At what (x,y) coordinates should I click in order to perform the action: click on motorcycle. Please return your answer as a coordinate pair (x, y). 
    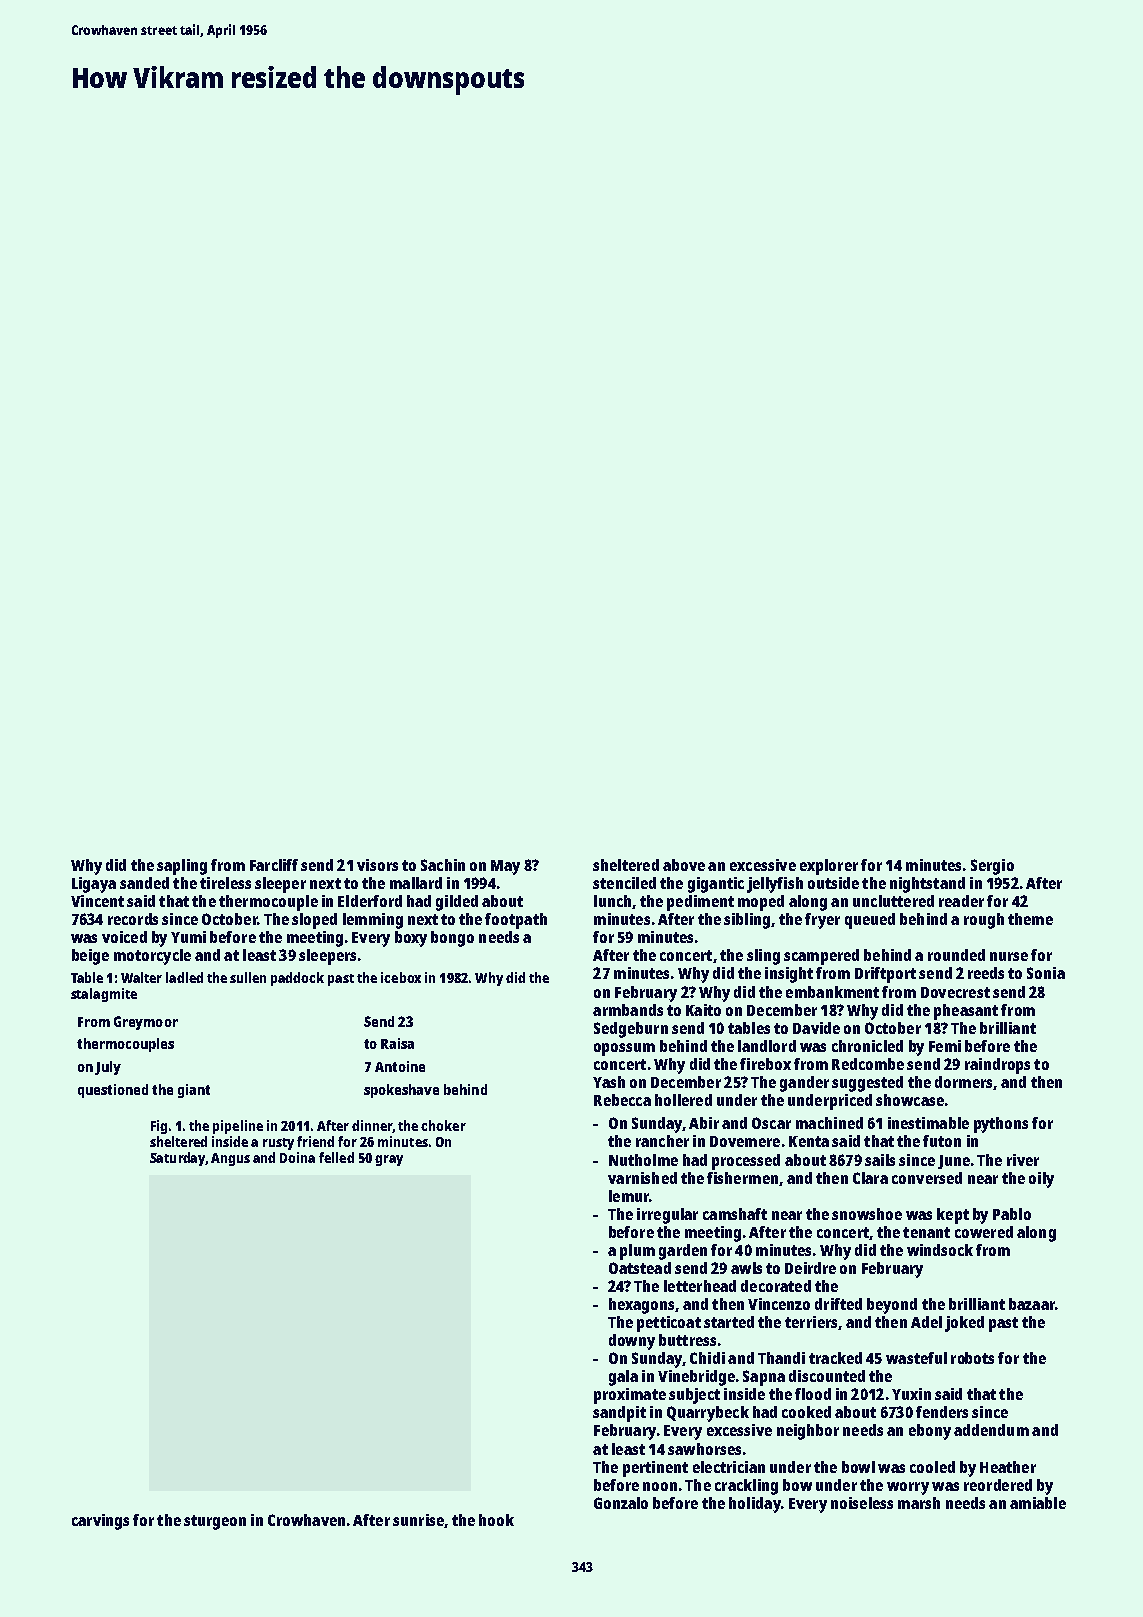
    Looking at the image, I should click on (152, 957).
